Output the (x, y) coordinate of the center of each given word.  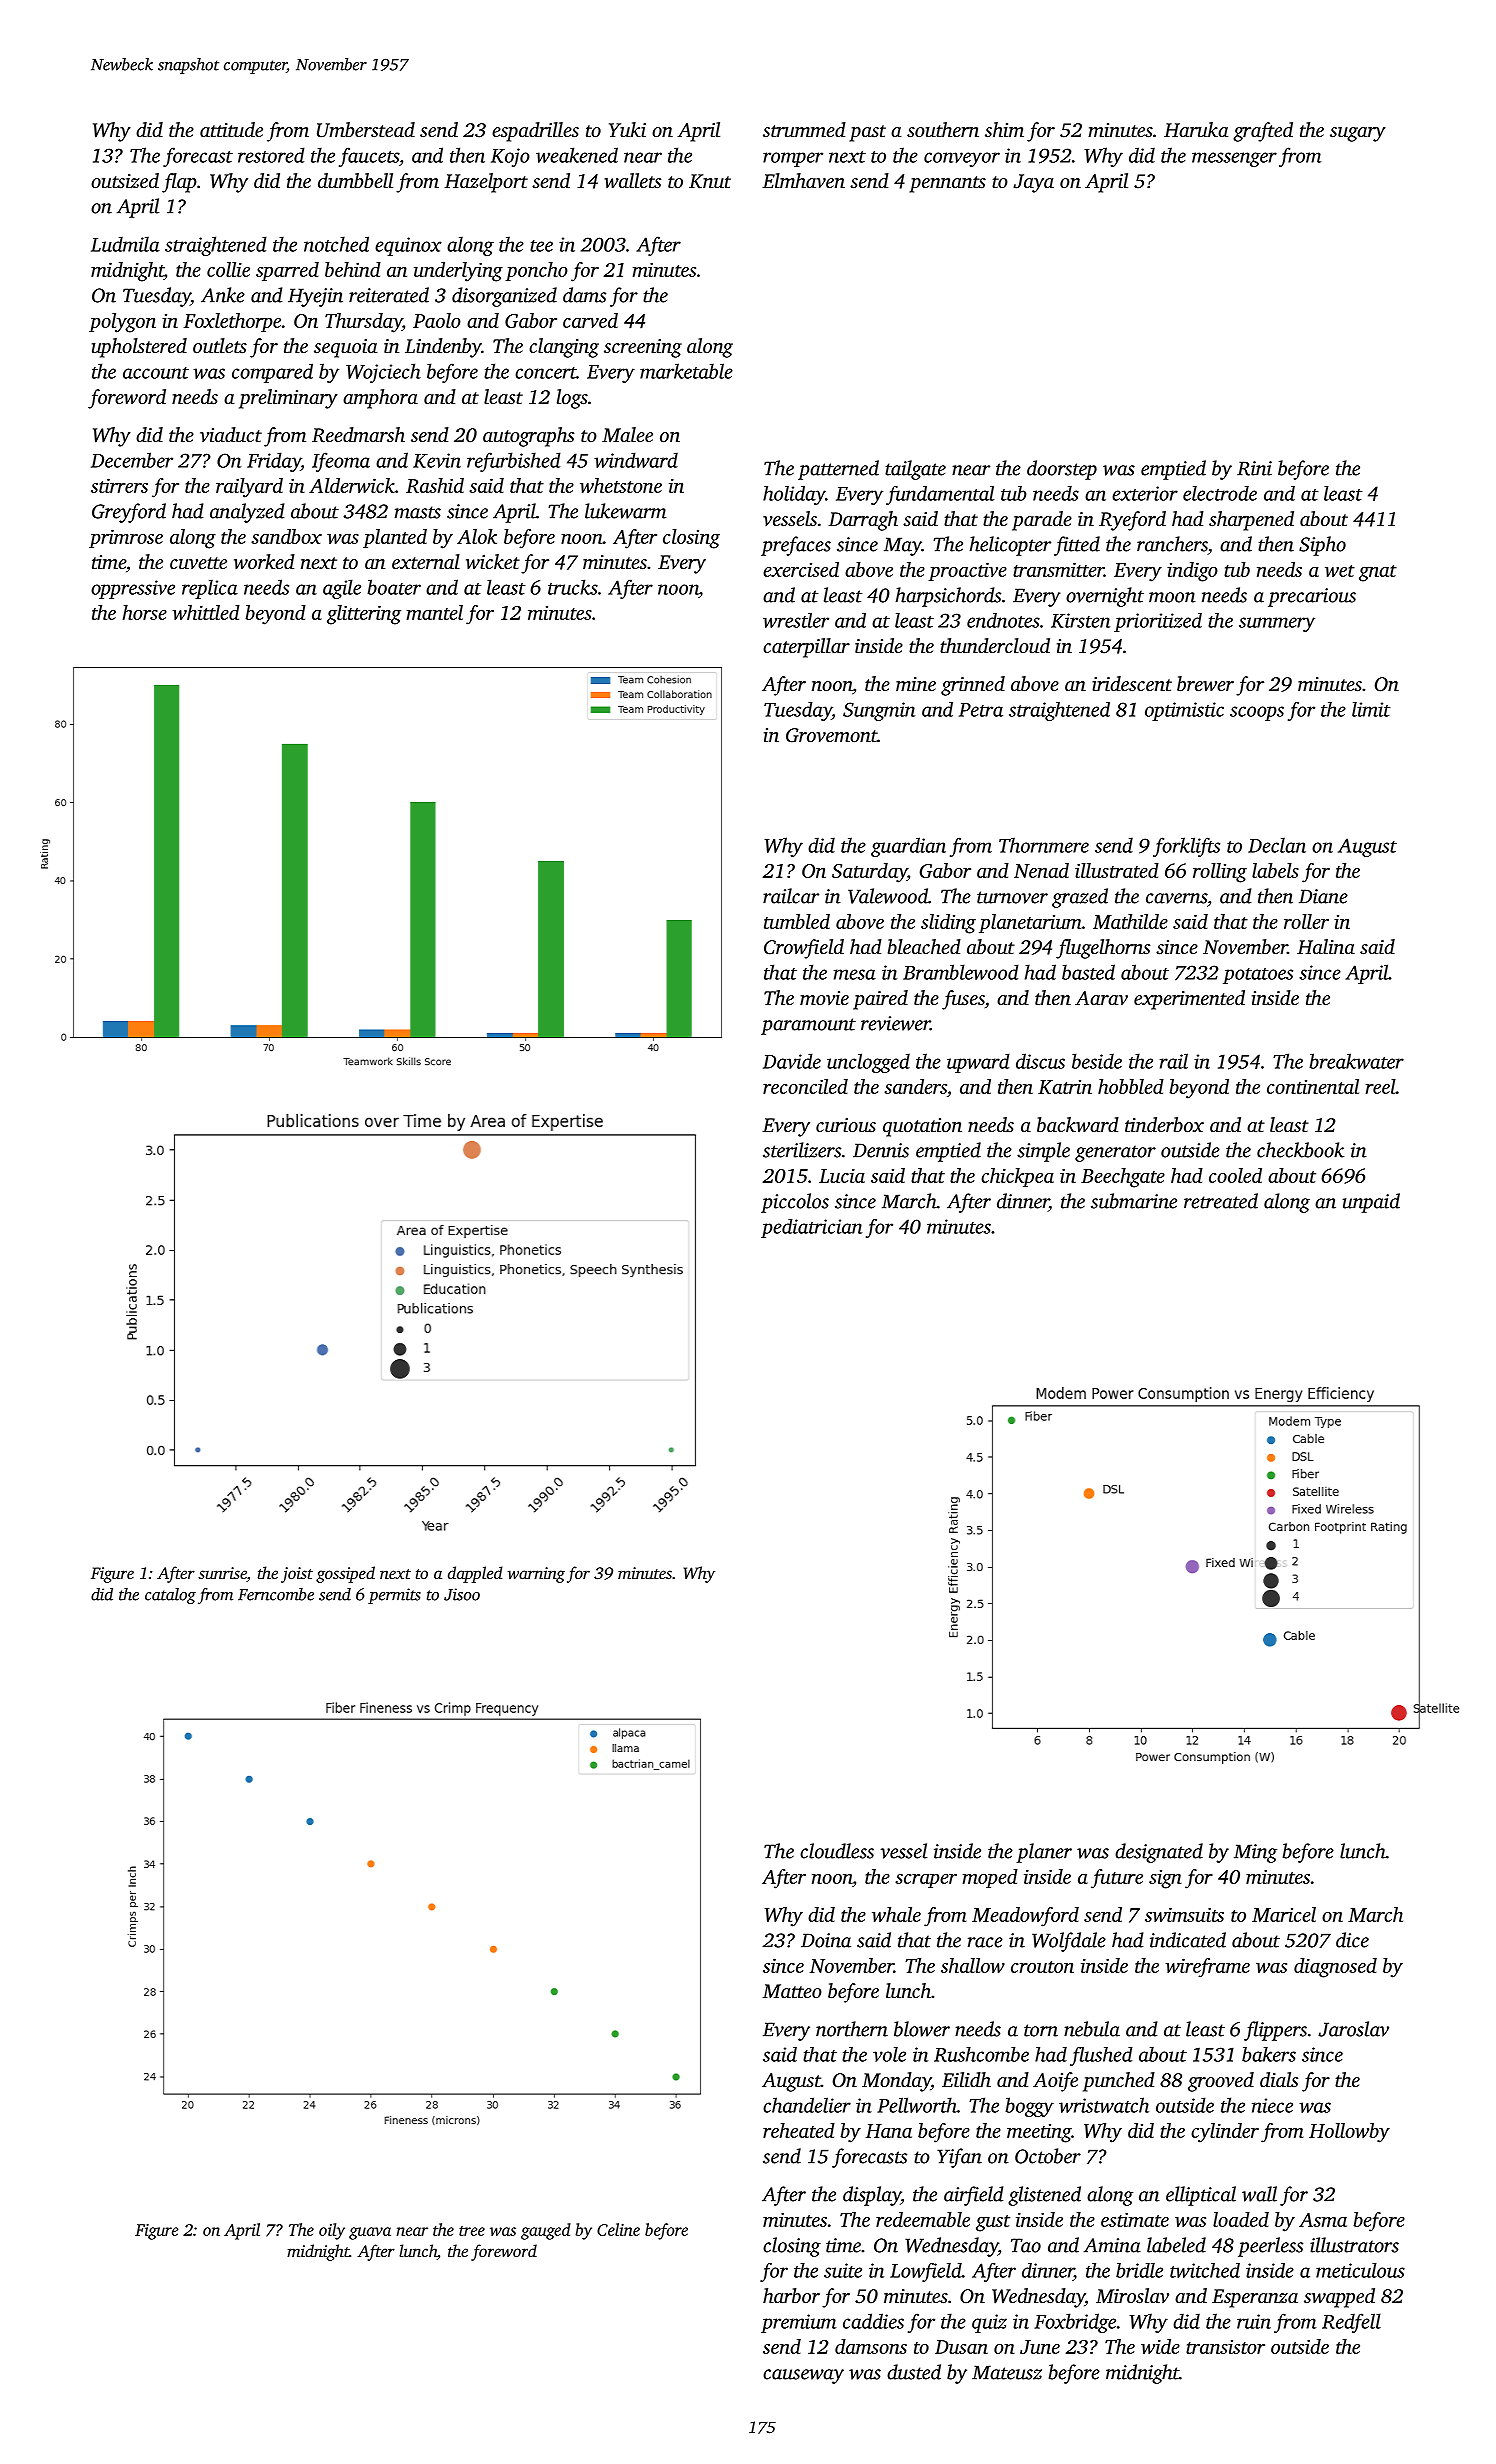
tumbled (797, 921)
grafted (1263, 132)
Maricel (1284, 1914)
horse (145, 612)
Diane (1323, 896)
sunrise (222, 1574)
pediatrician (811, 1228)
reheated (799, 2130)
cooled (1235, 1175)
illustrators (1354, 2245)
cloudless (837, 1851)
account (156, 373)
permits (394, 1596)
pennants (947, 184)
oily (332, 2231)
